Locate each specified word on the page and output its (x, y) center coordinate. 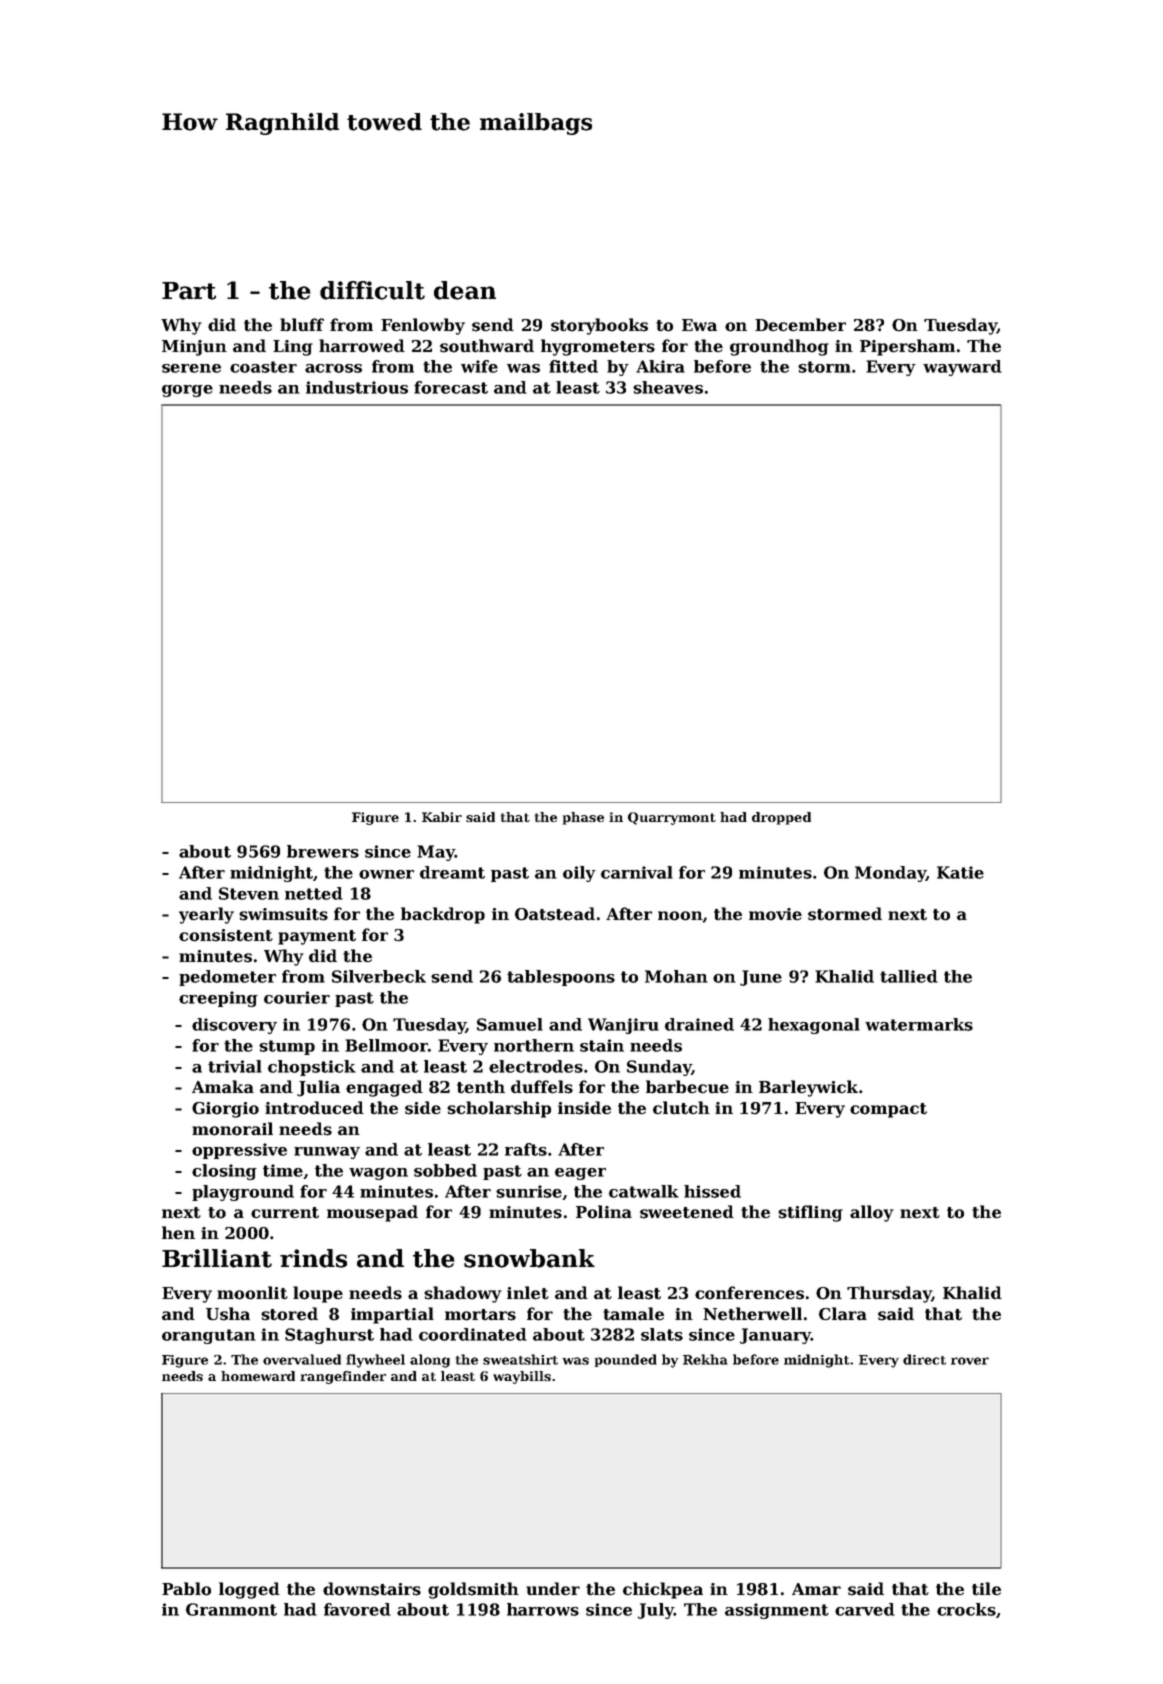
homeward (258, 1376)
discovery (234, 1026)
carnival (637, 872)
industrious (357, 387)
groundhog (779, 347)
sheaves (668, 387)
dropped (781, 818)
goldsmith (473, 1590)
